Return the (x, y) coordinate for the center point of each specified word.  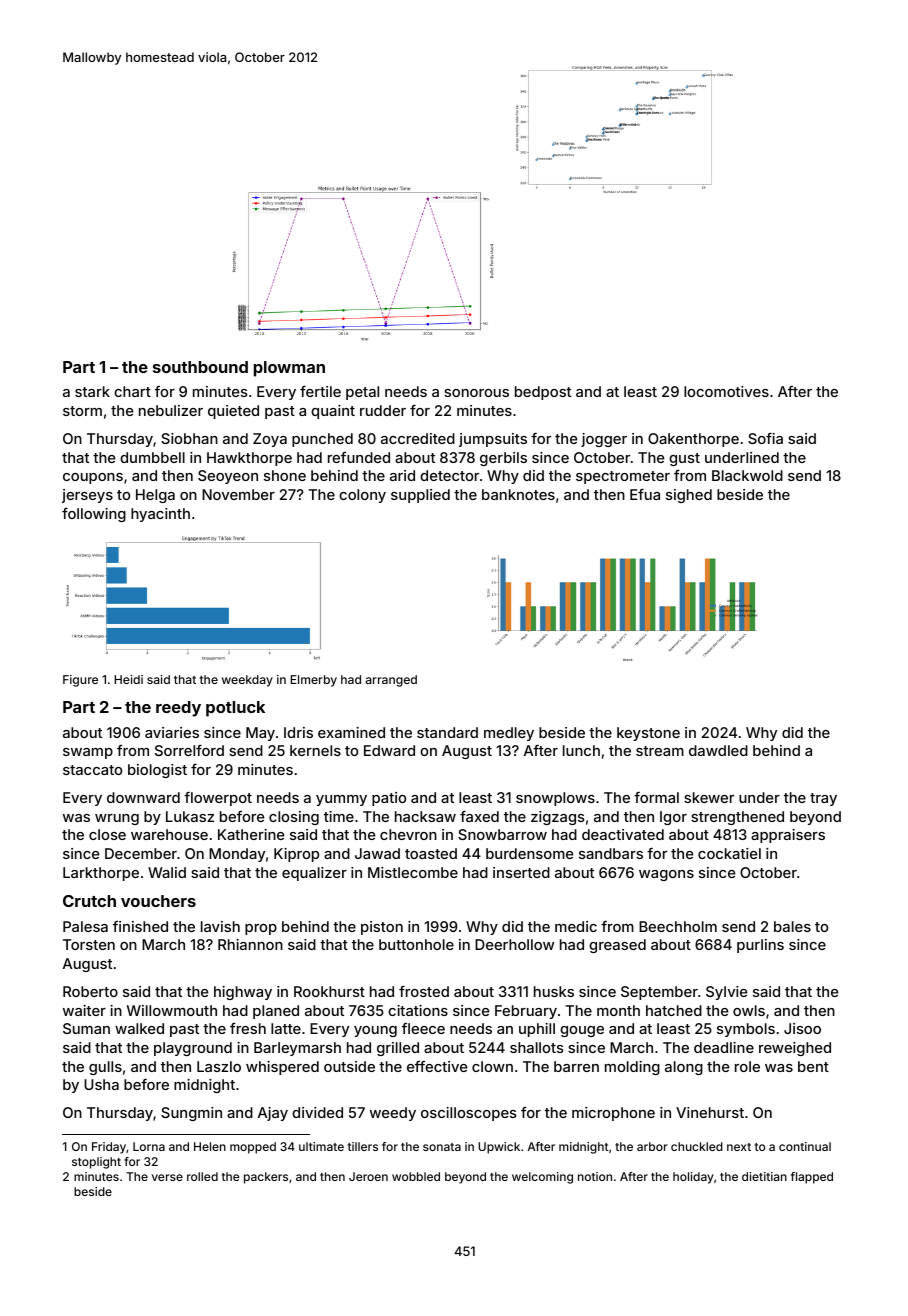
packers (266, 1178)
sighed (689, 496)
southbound (200, 367)
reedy (178, 709)
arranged (391, 681)
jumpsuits (493, 440)
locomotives (726, 391)
